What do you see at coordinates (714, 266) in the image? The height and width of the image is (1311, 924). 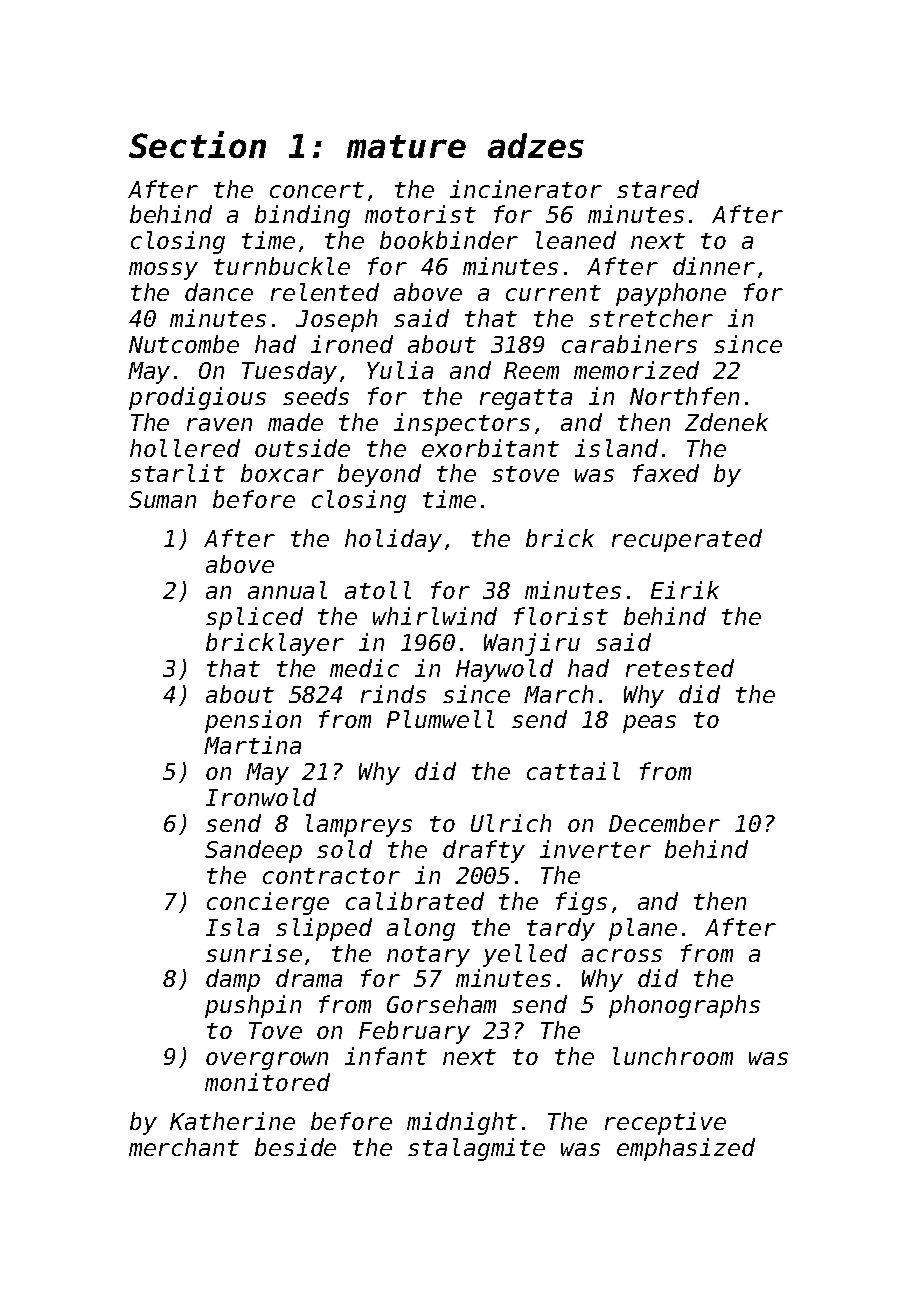 I see `dinner` at bounding box center [714, 266].
